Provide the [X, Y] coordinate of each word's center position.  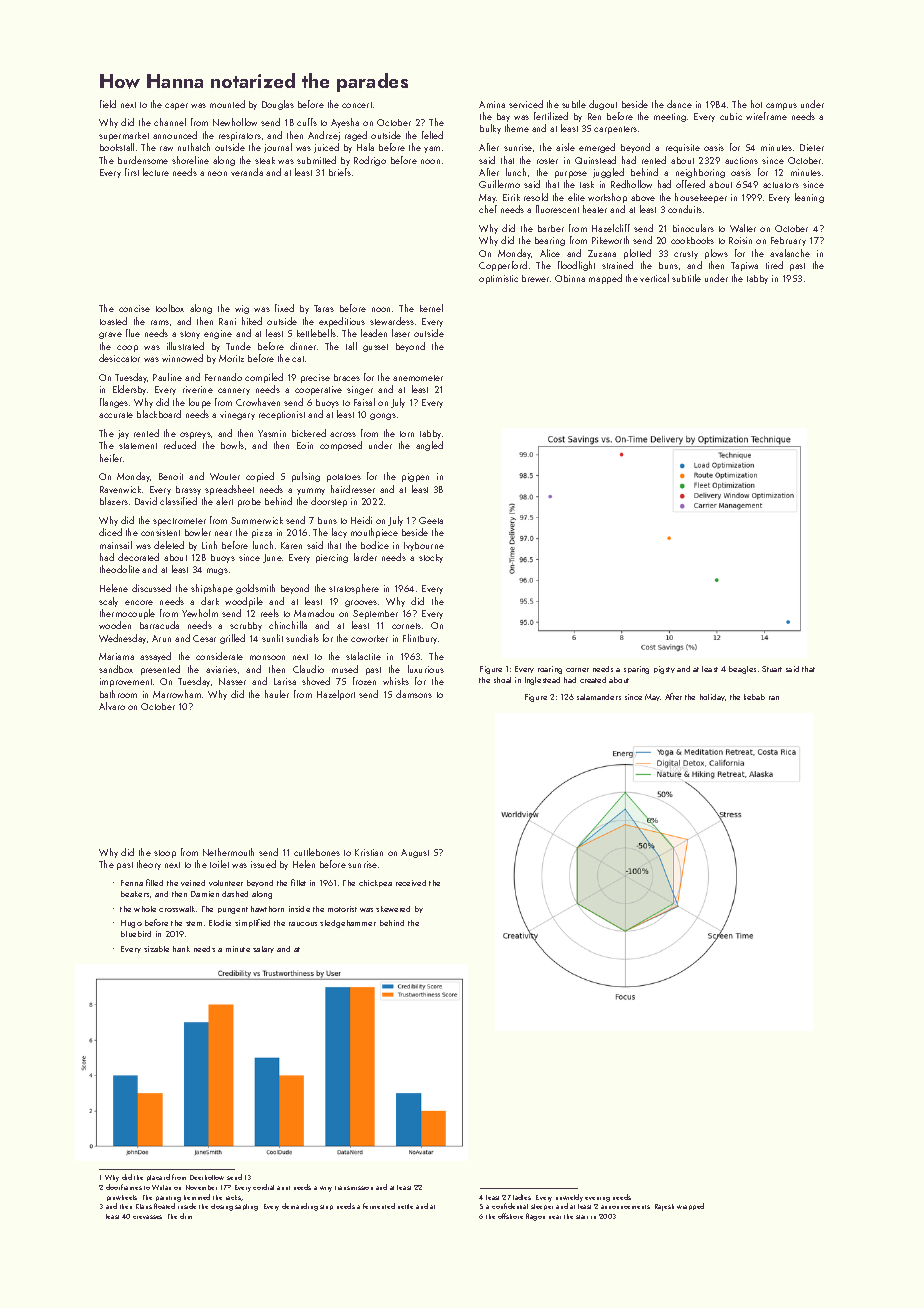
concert [357, 105]
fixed [284, 308]
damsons [414, 694]
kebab [754, 697]
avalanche [790, 253]
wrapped [690, 1206]
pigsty [664, 670]
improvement [126, 682]
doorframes [124, 1187]
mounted [227, 104]
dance [679, 104]
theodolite [120, 569]
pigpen [415, 477]
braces [347, 377]
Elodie [220, 923]
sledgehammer [348, 924]
